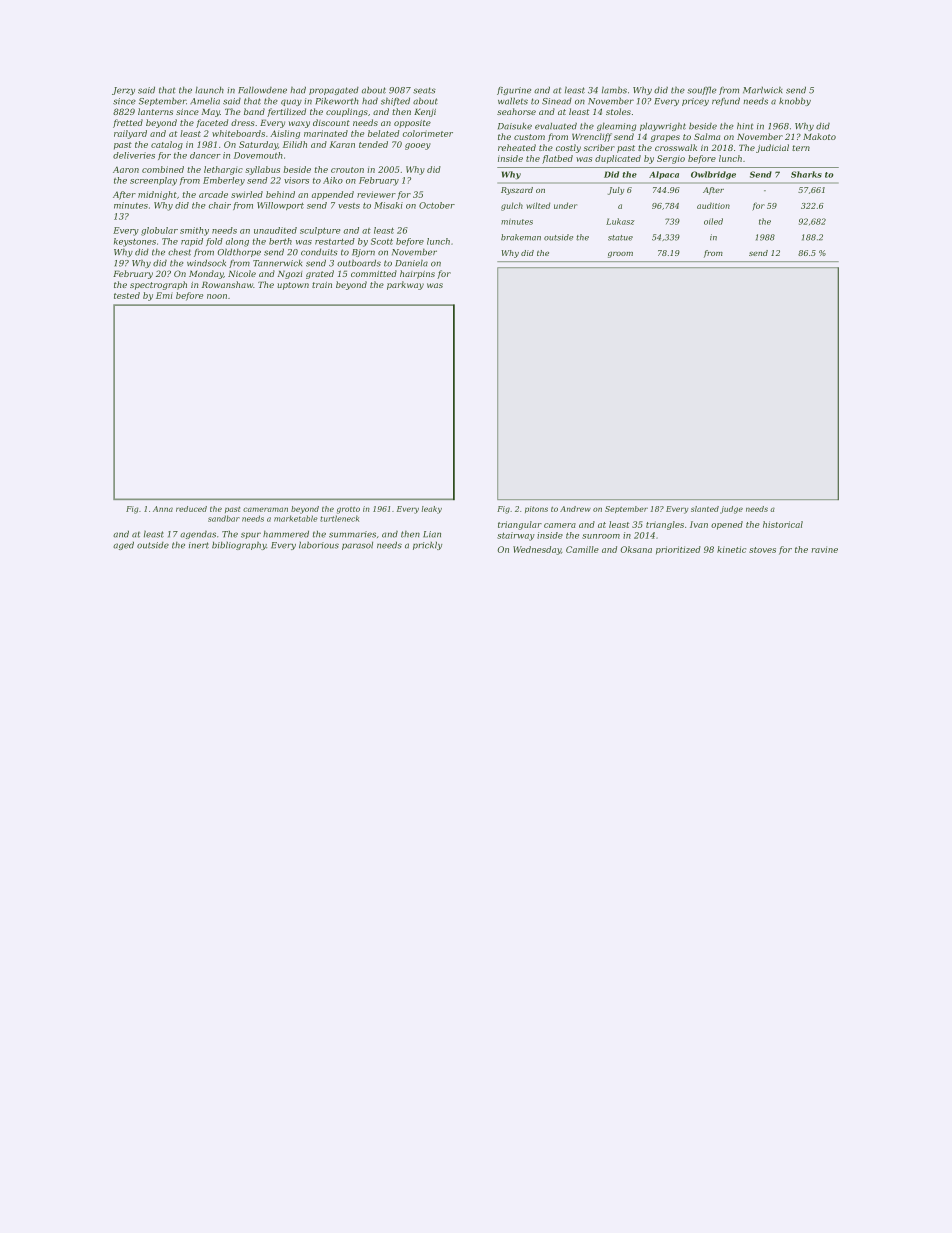  What do you see at coordinates (731, 549) in the document?
I see `kinetic` at bounding box center [731, 549].
